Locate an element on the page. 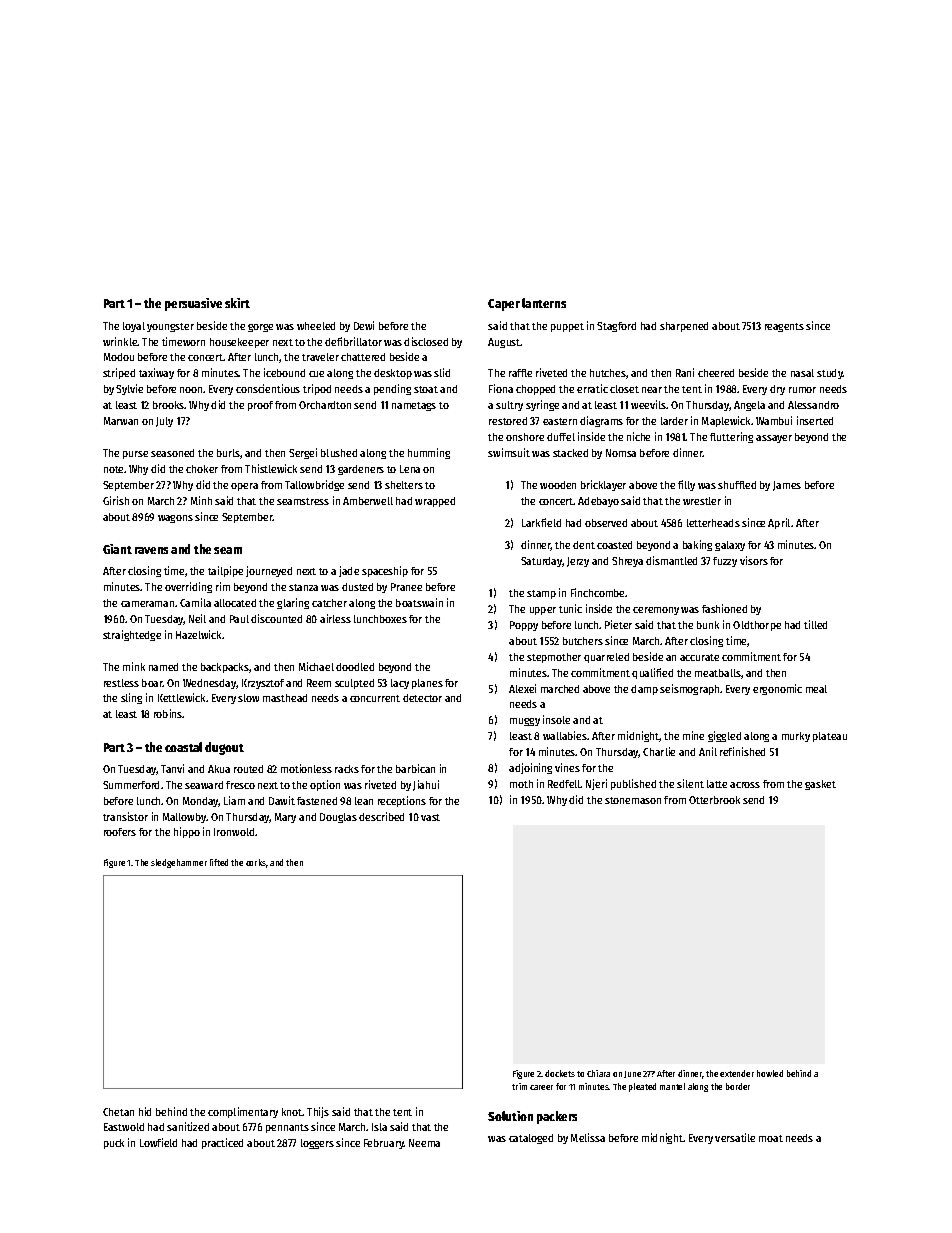  Caper is located at coordinates (504, 305).
